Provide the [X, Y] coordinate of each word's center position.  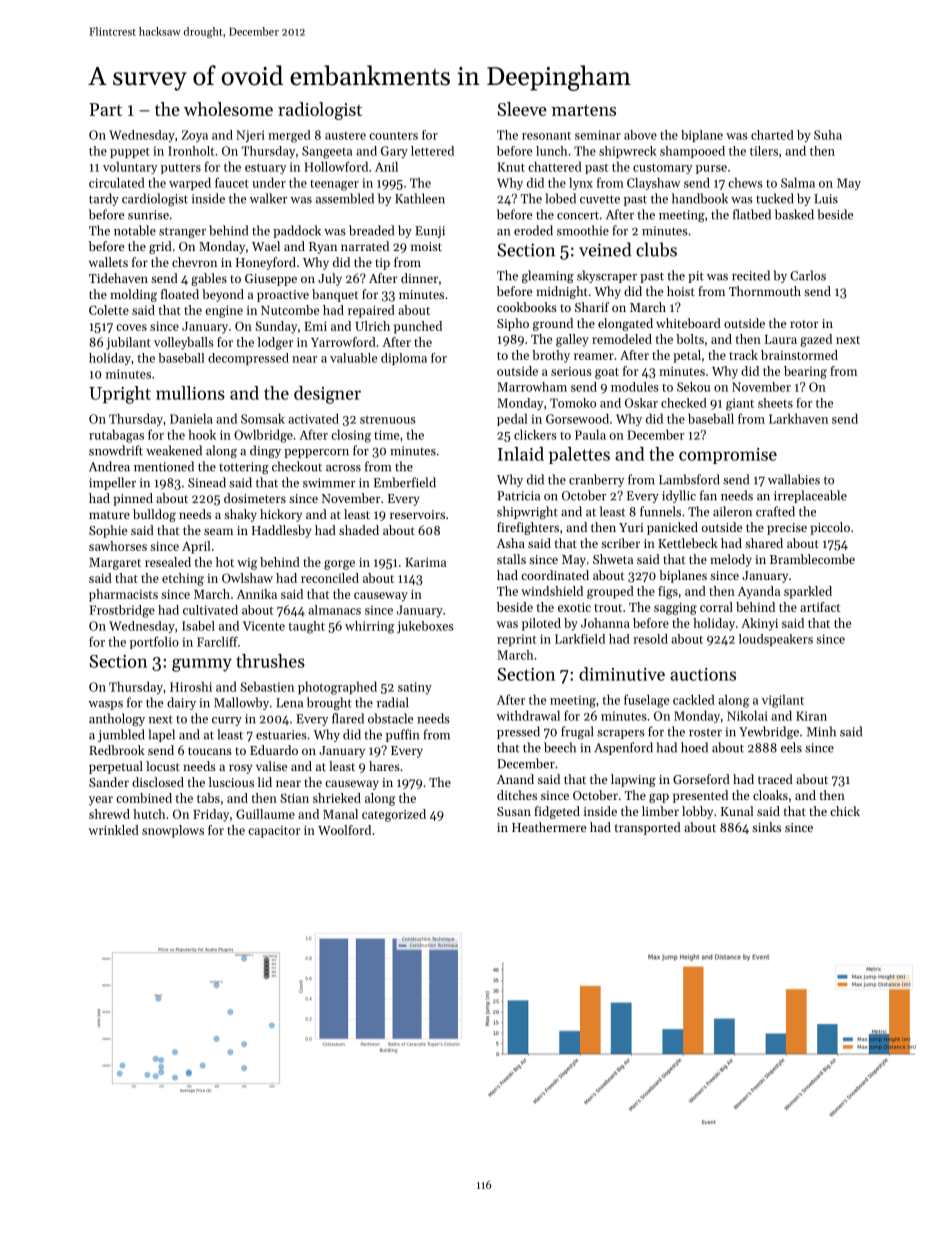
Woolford [344, 830]
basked [794, 214]
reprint [516, 640]
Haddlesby [281, 531]
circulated [117, 182]
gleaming [548, 276]
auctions [703, 674]
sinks [766, 827]
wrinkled [114, 830]
